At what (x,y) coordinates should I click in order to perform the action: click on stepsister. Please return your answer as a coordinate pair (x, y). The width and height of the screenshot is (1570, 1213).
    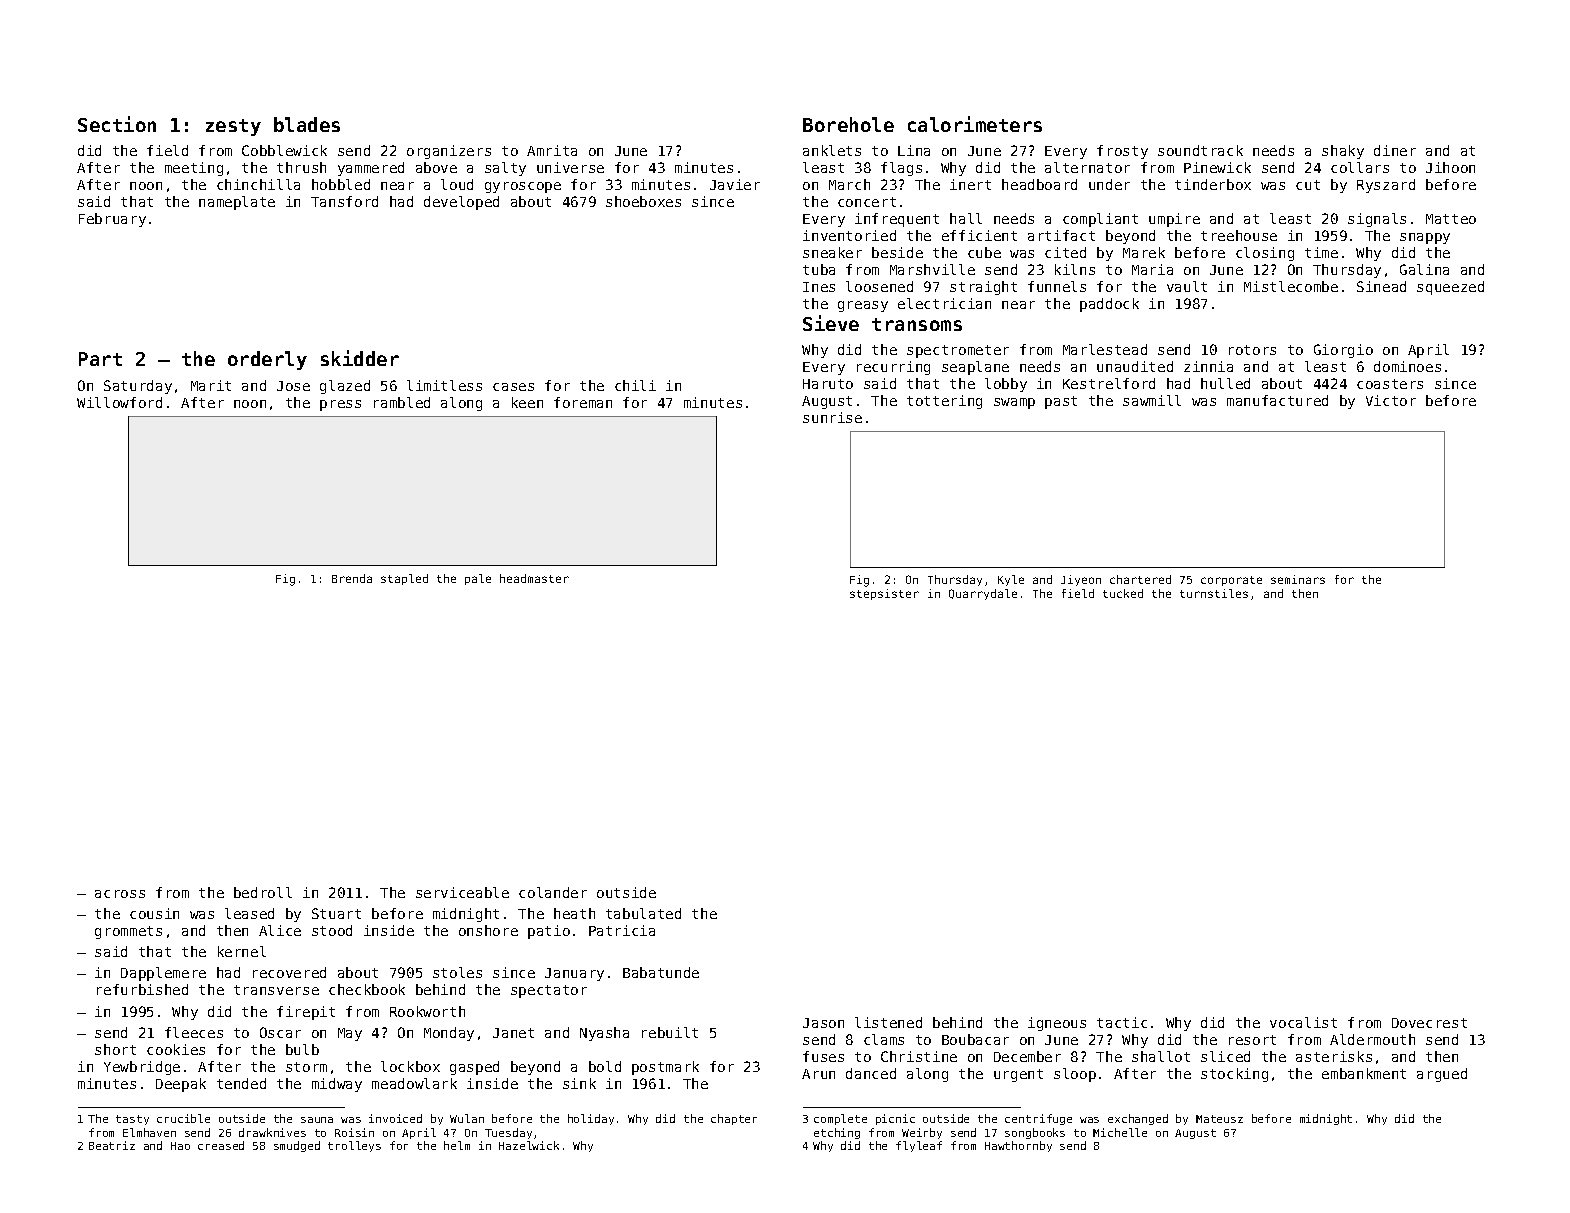
    Looking at the image, I should click on (884, 594).
